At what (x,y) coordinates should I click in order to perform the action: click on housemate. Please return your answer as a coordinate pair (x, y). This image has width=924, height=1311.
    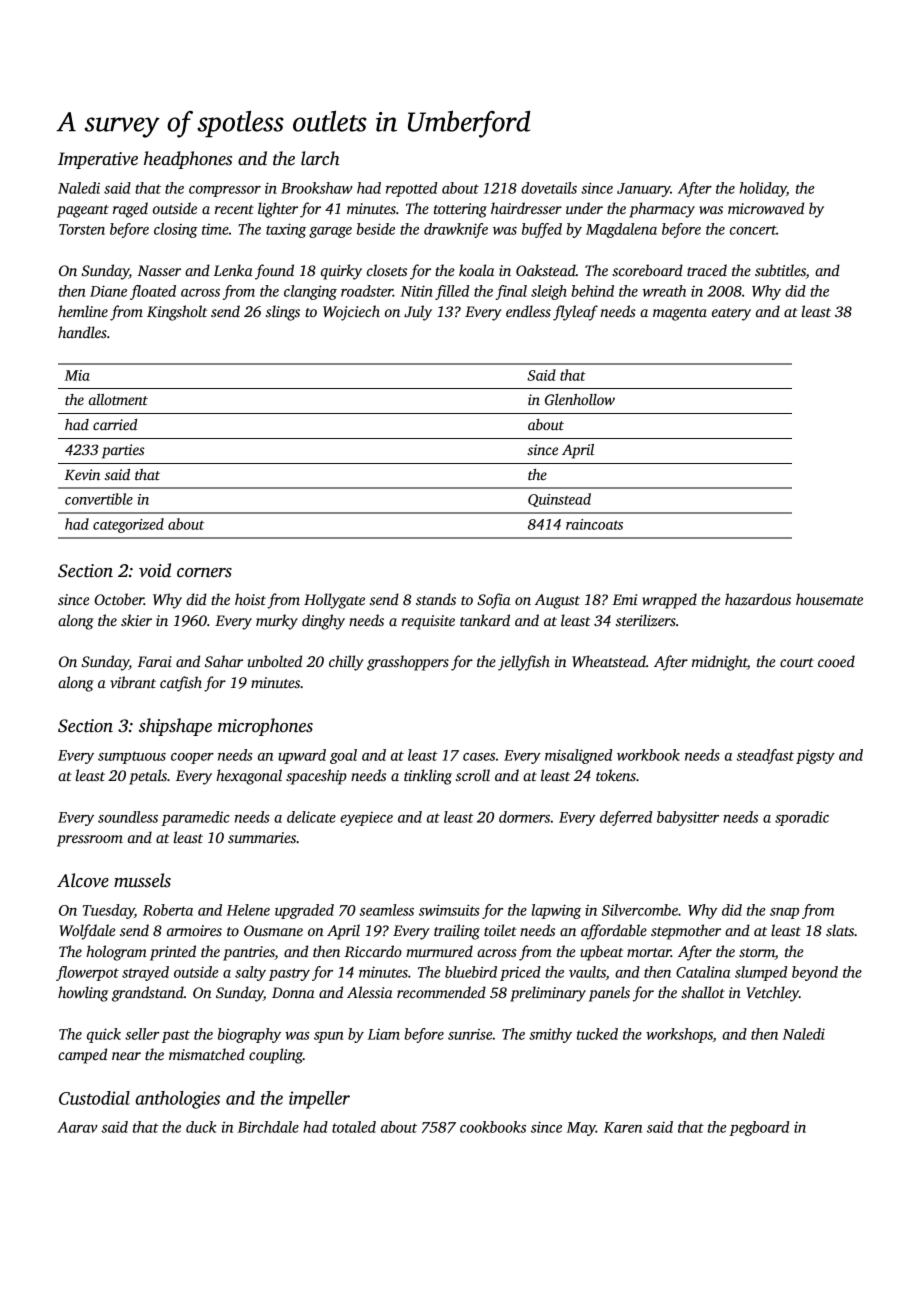
    Looking at the image, I should click on (829, 599).
